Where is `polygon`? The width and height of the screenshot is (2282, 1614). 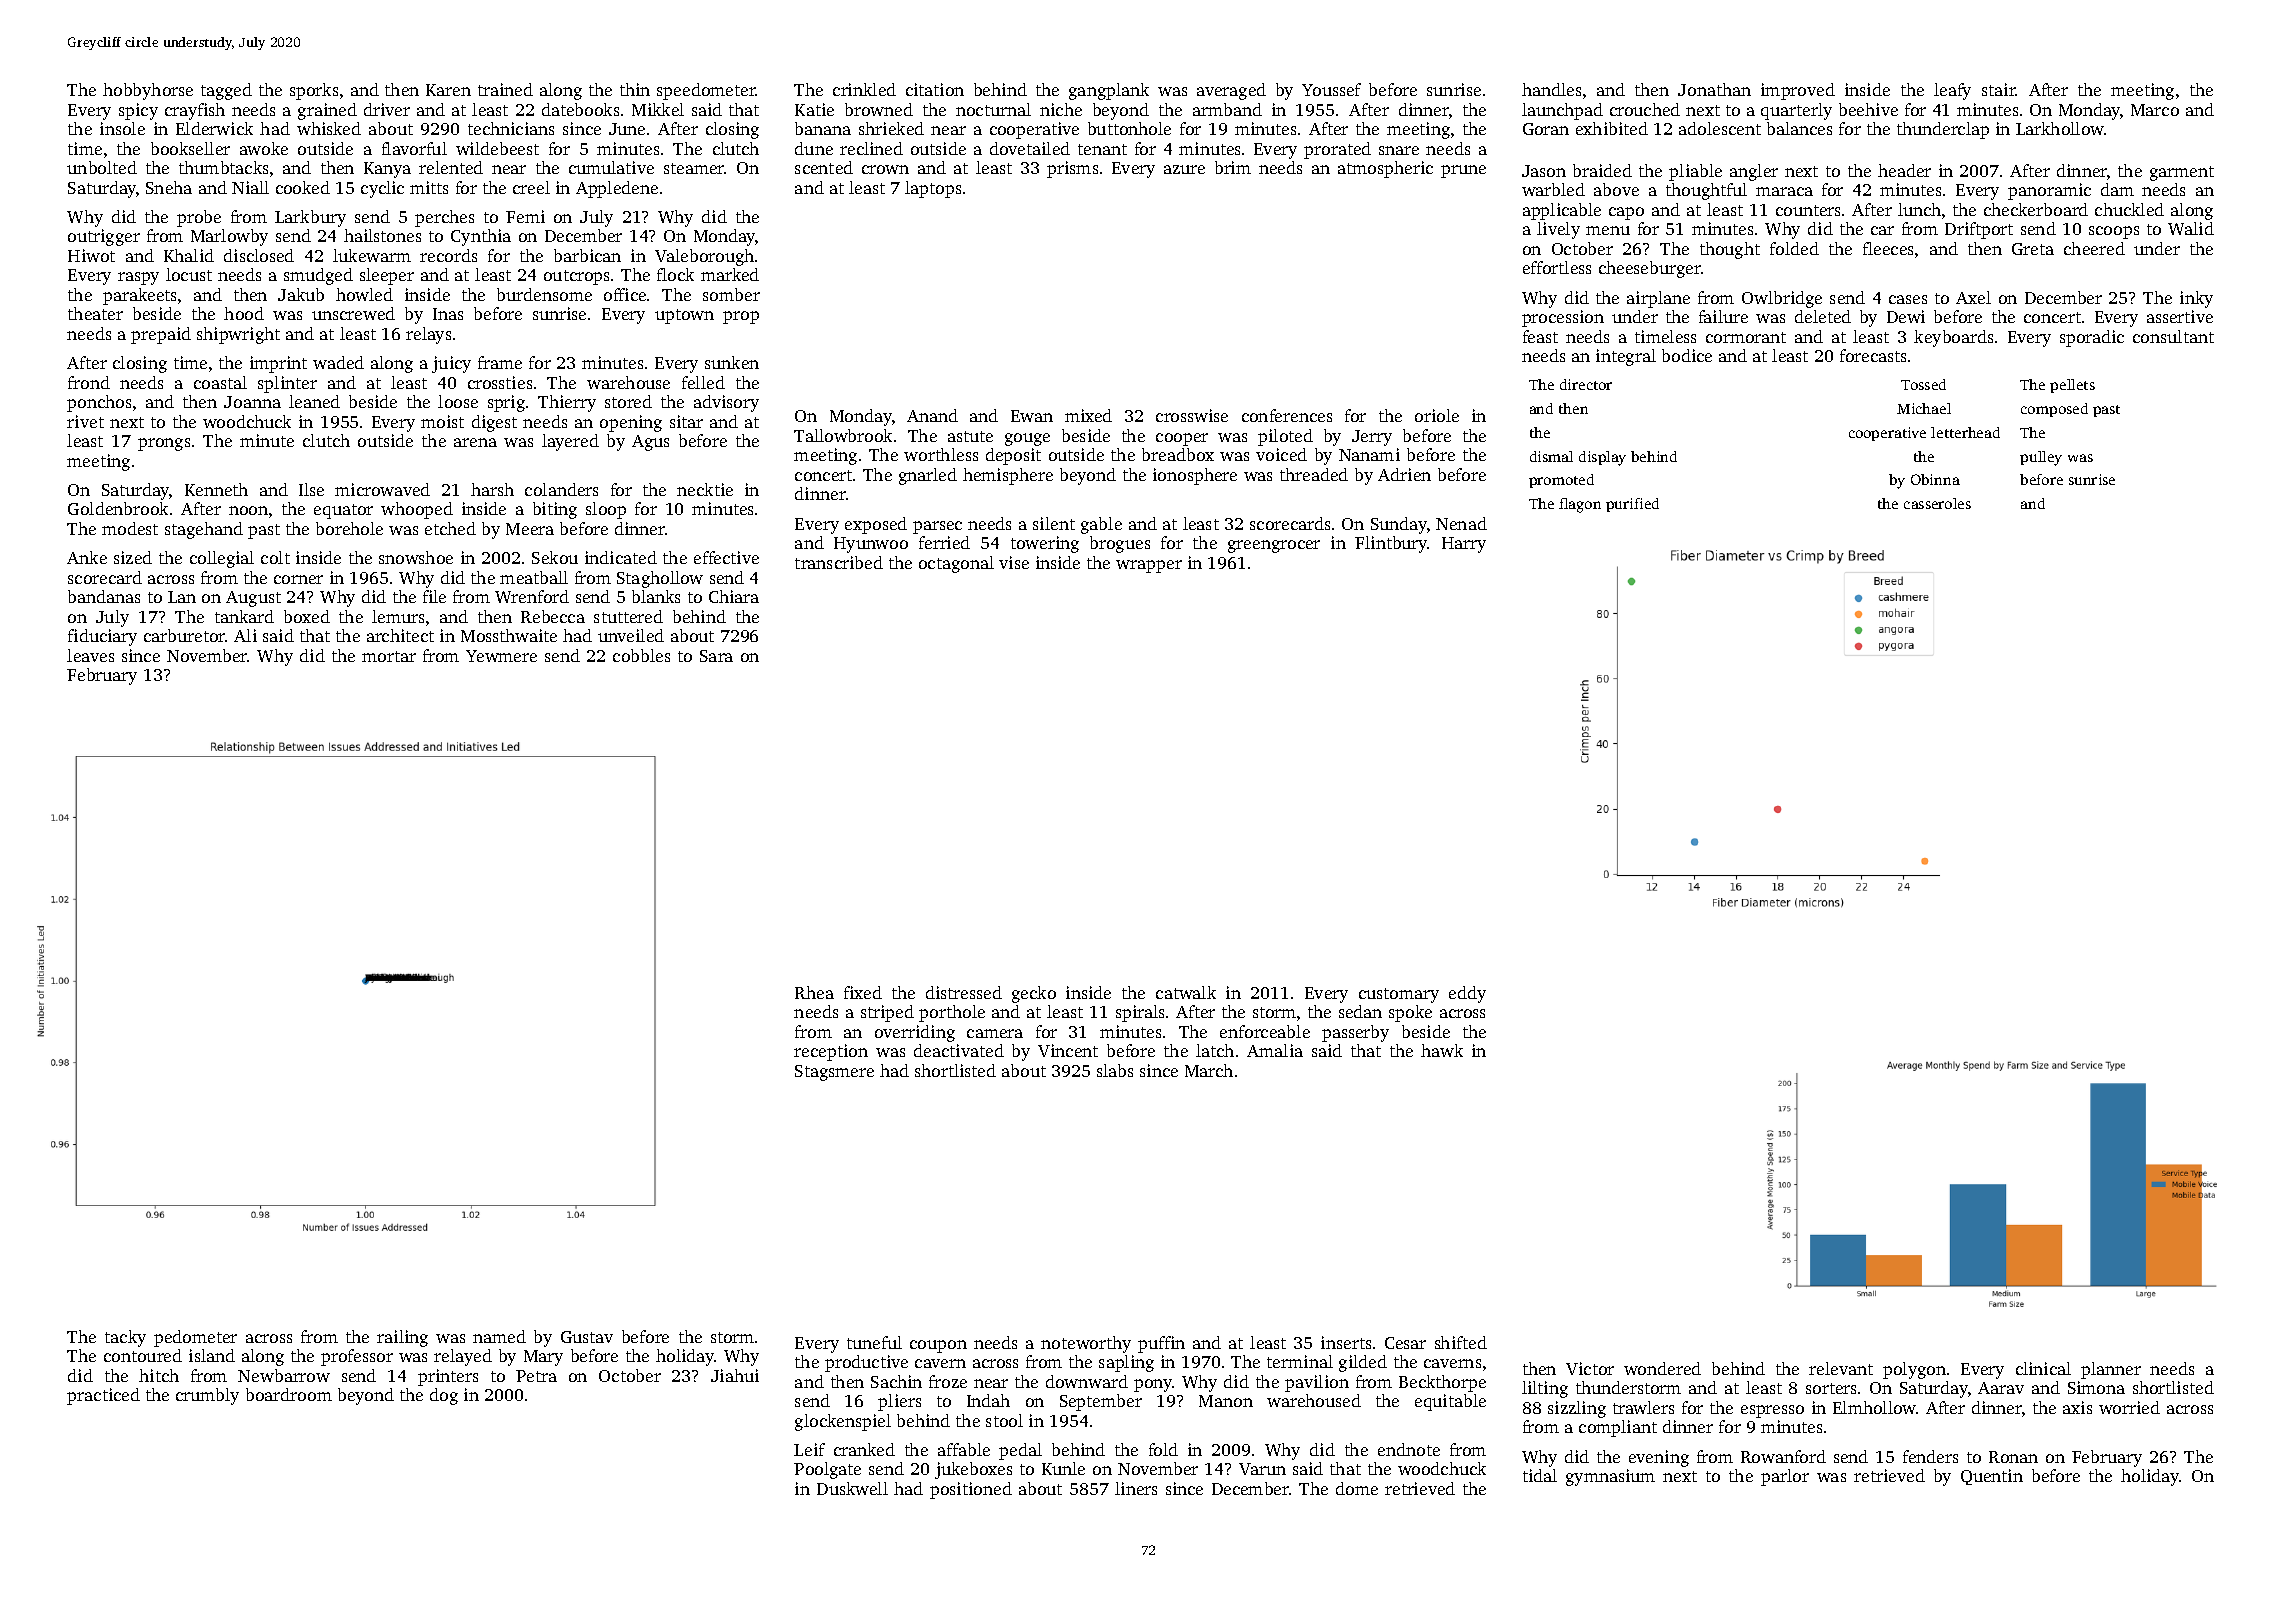
polygon is located at coordinates (1914, 1370).
